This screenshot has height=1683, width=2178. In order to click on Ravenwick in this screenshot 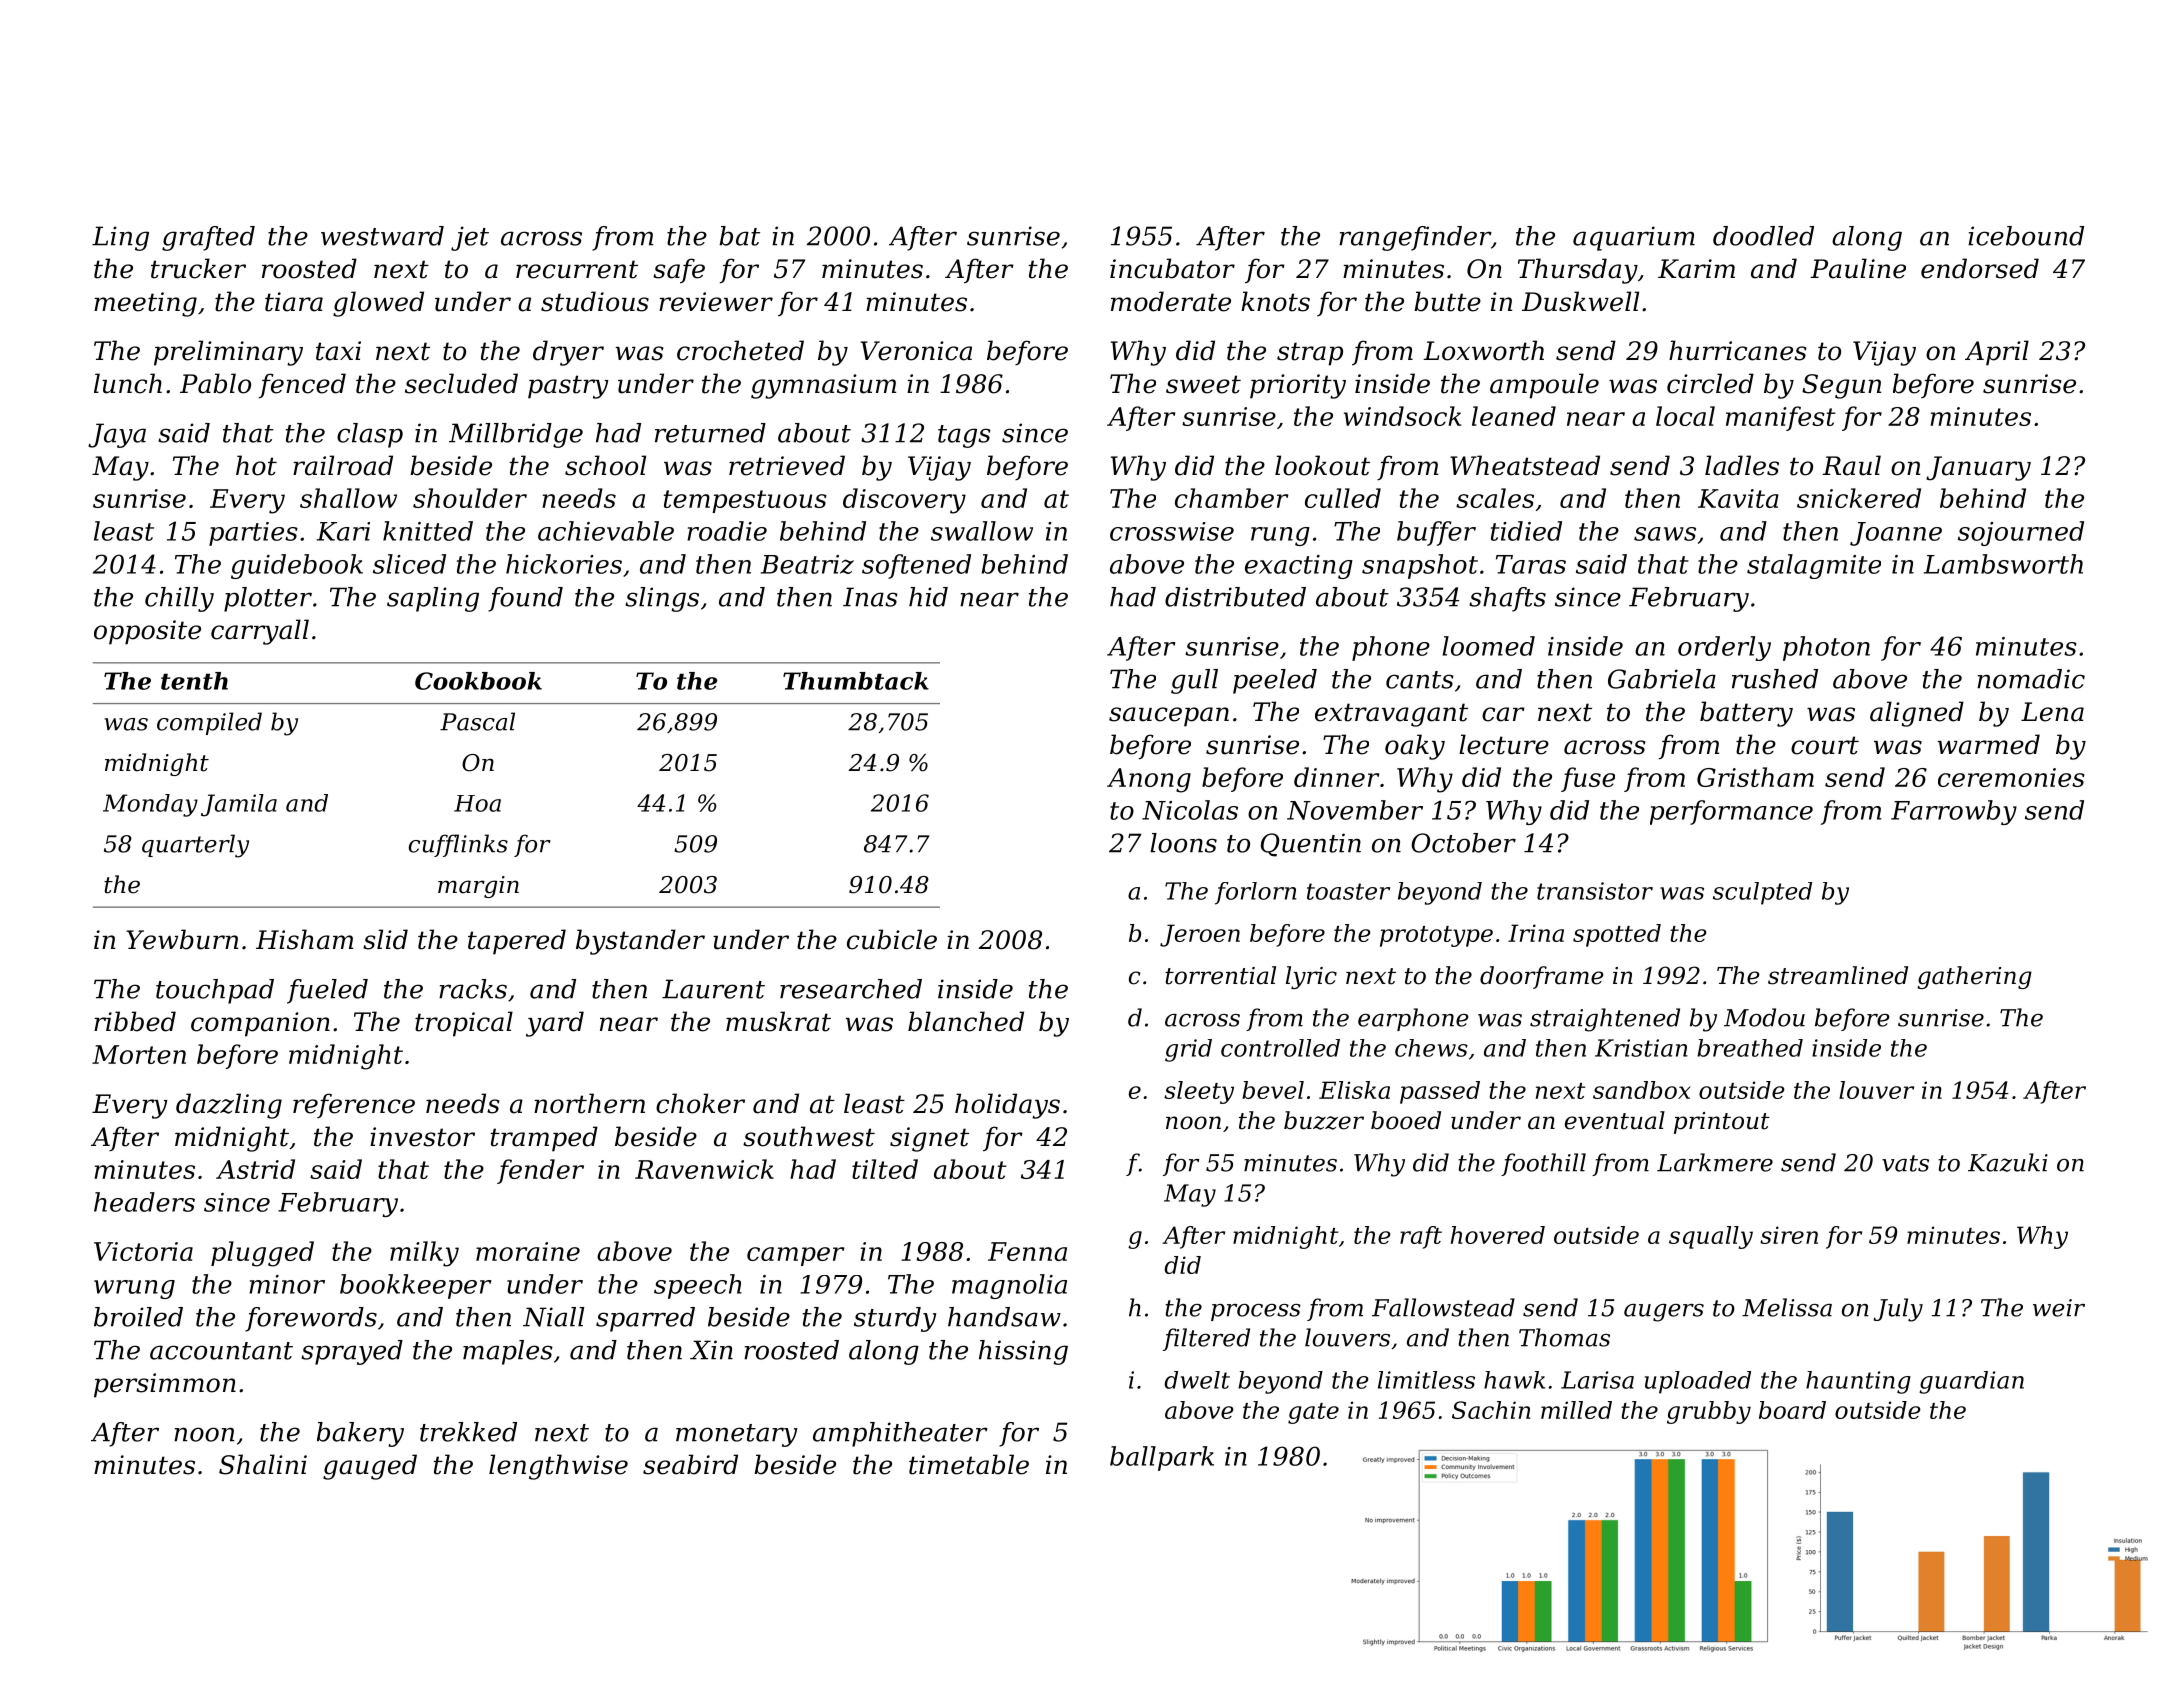, I will do `click(704, 1169)`.
